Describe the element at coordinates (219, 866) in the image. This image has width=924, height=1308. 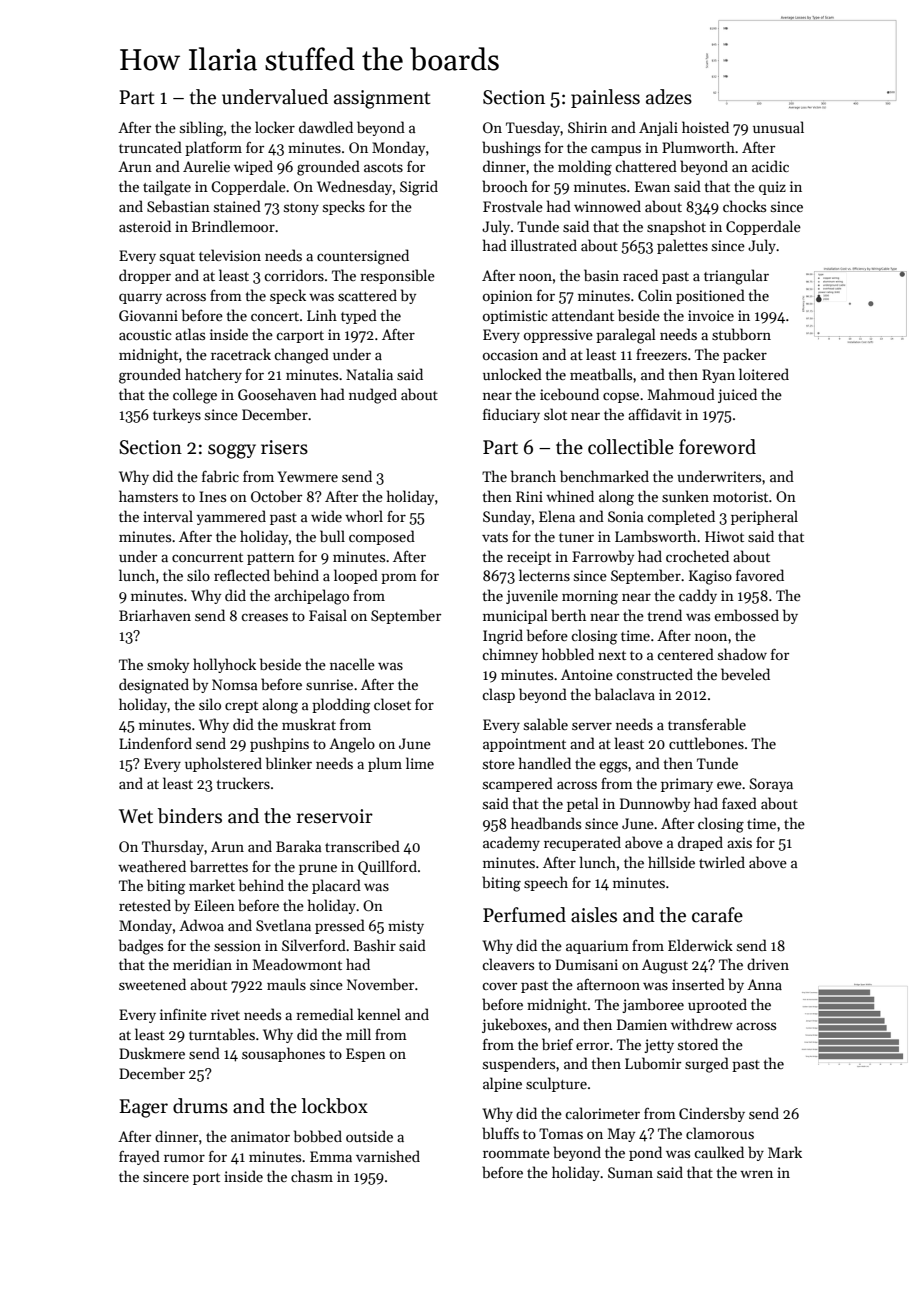
I see `barrettes` at that location.
